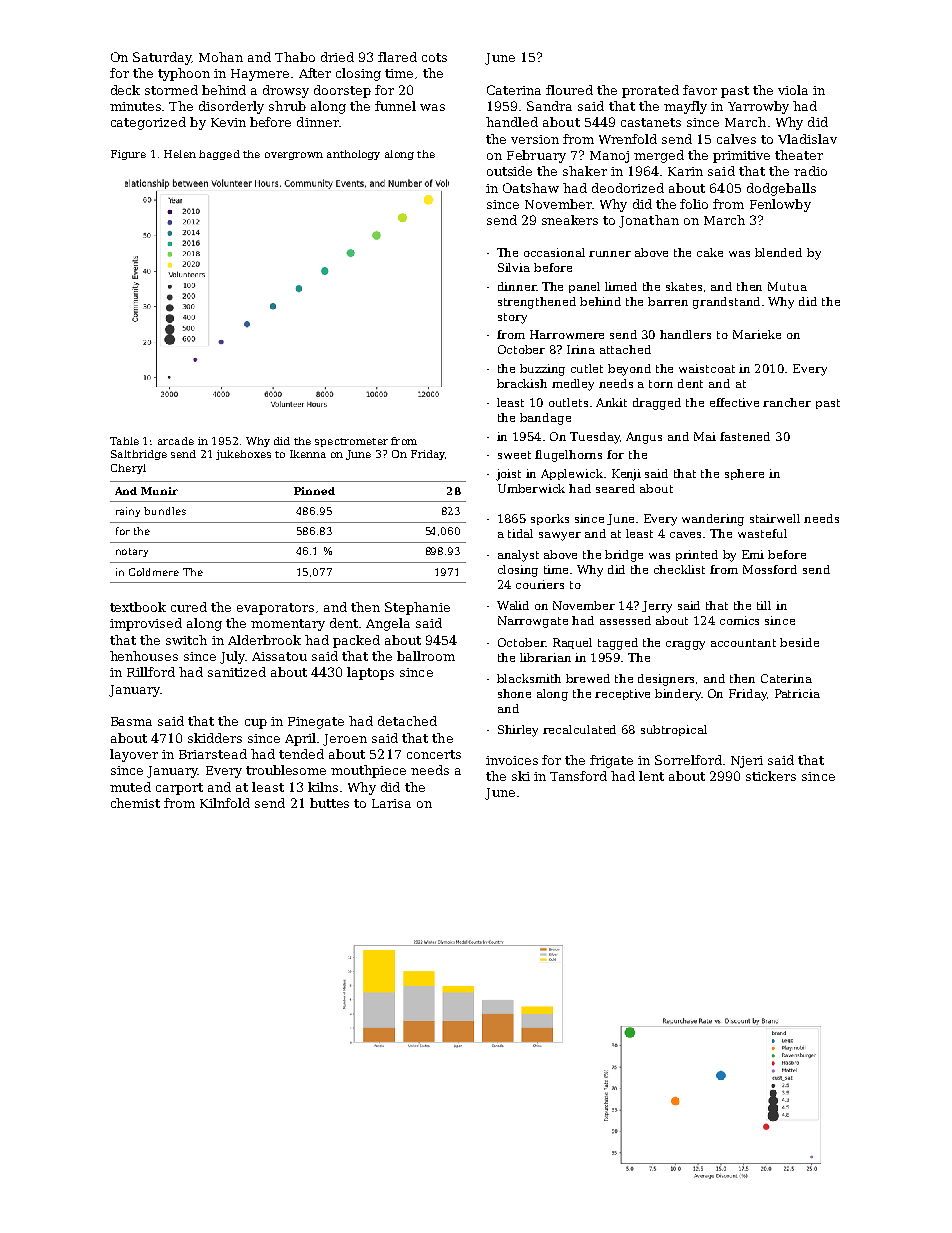  What do you see at coordinates (705, 436) in the screenshot?
I see `Mai` at bounding box center [705, 436].
